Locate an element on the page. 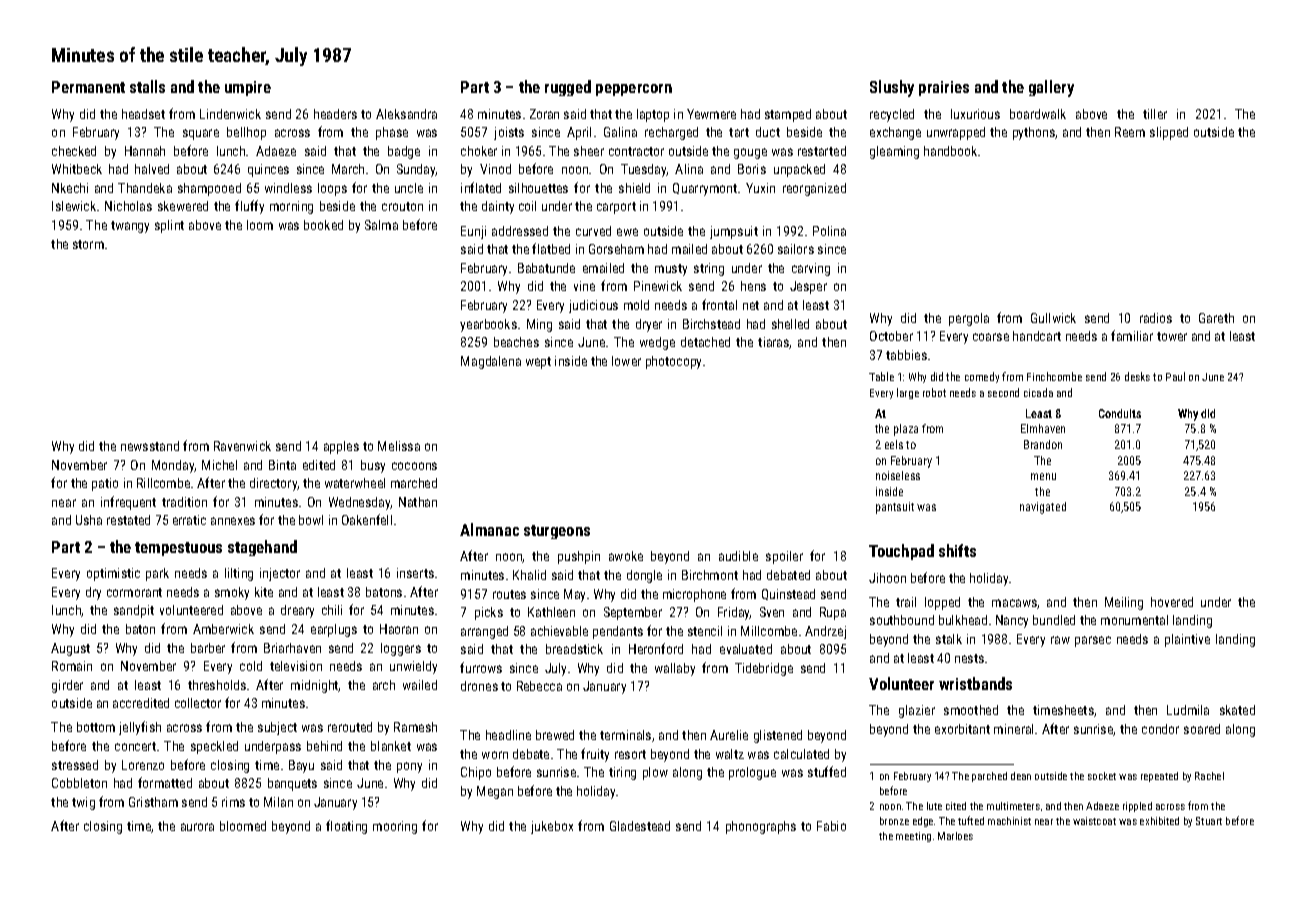 This image has width=1308, height=924. gallery is located at coordinates (1051, 88).
